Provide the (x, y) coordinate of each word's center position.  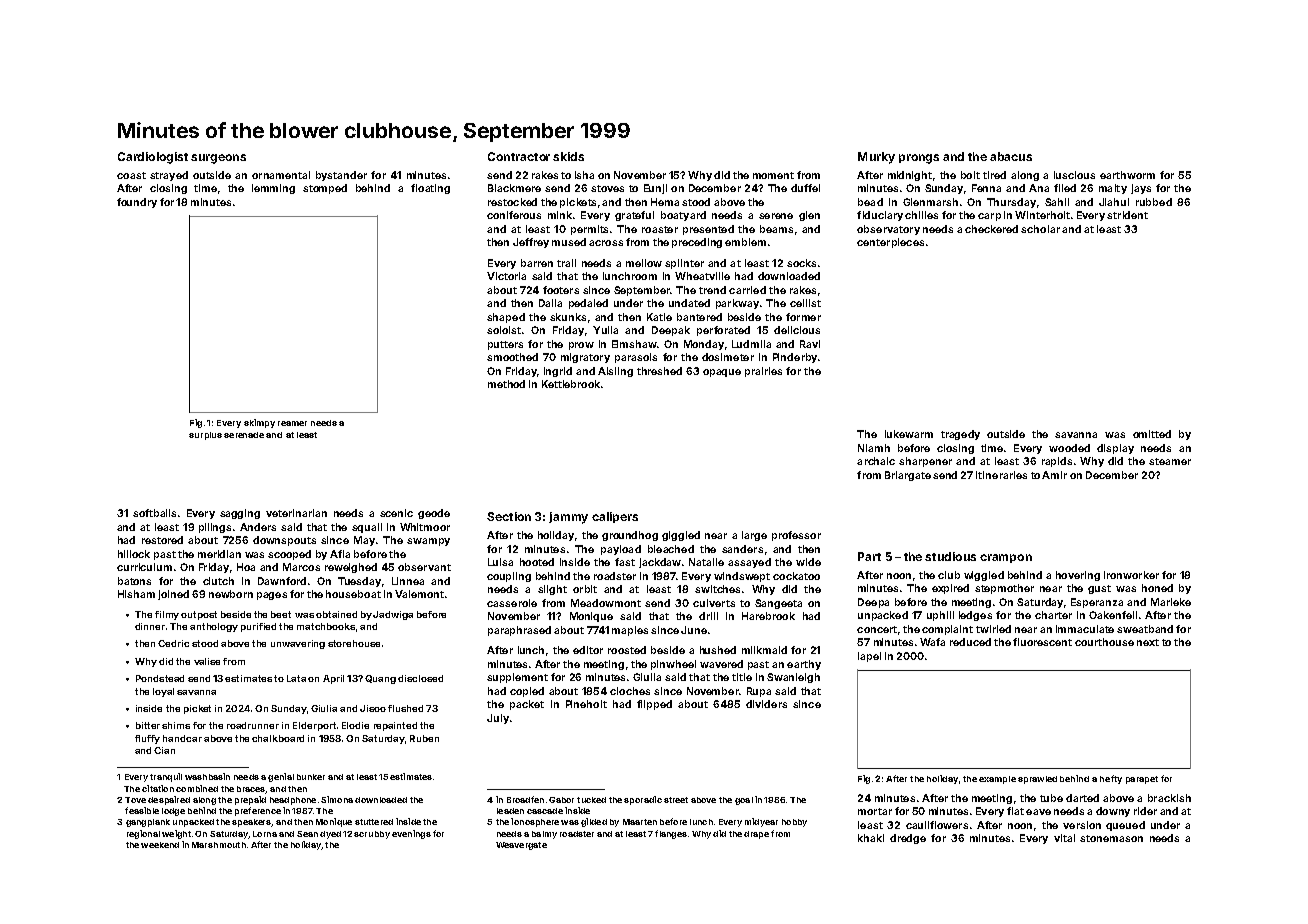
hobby (794, 823)
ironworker (1131, 575)
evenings (411, 834)
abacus (1011, 156)
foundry (137, 203)
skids (568, 156)
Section (509, 516)
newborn (231, 594)
